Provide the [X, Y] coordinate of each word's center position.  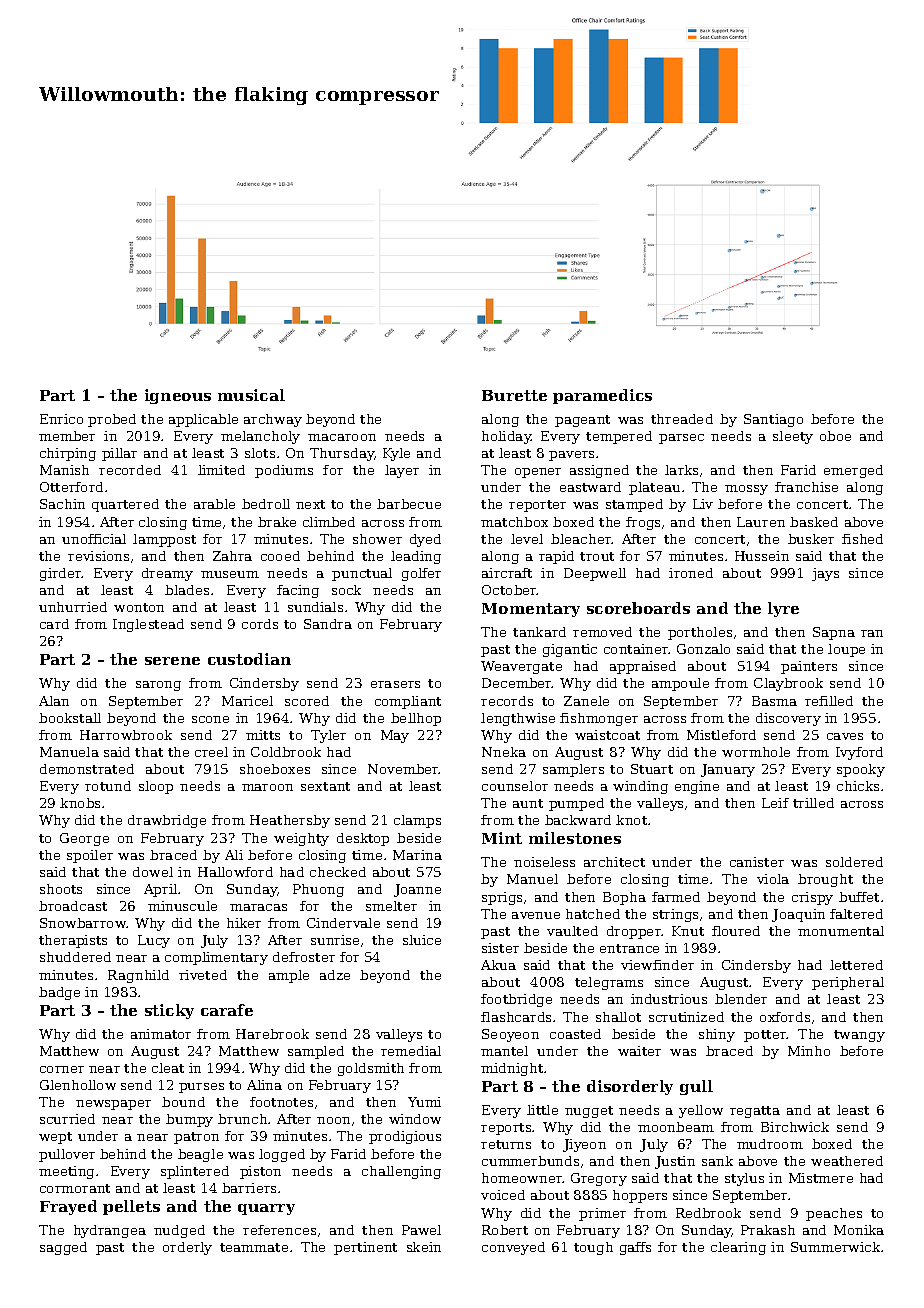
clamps [417, 821]
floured [736, 931]
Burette [514, 395]
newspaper [113, 1105]
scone [210, 719]
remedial [411, 1051]
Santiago [773, 420]
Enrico [61, 419]
